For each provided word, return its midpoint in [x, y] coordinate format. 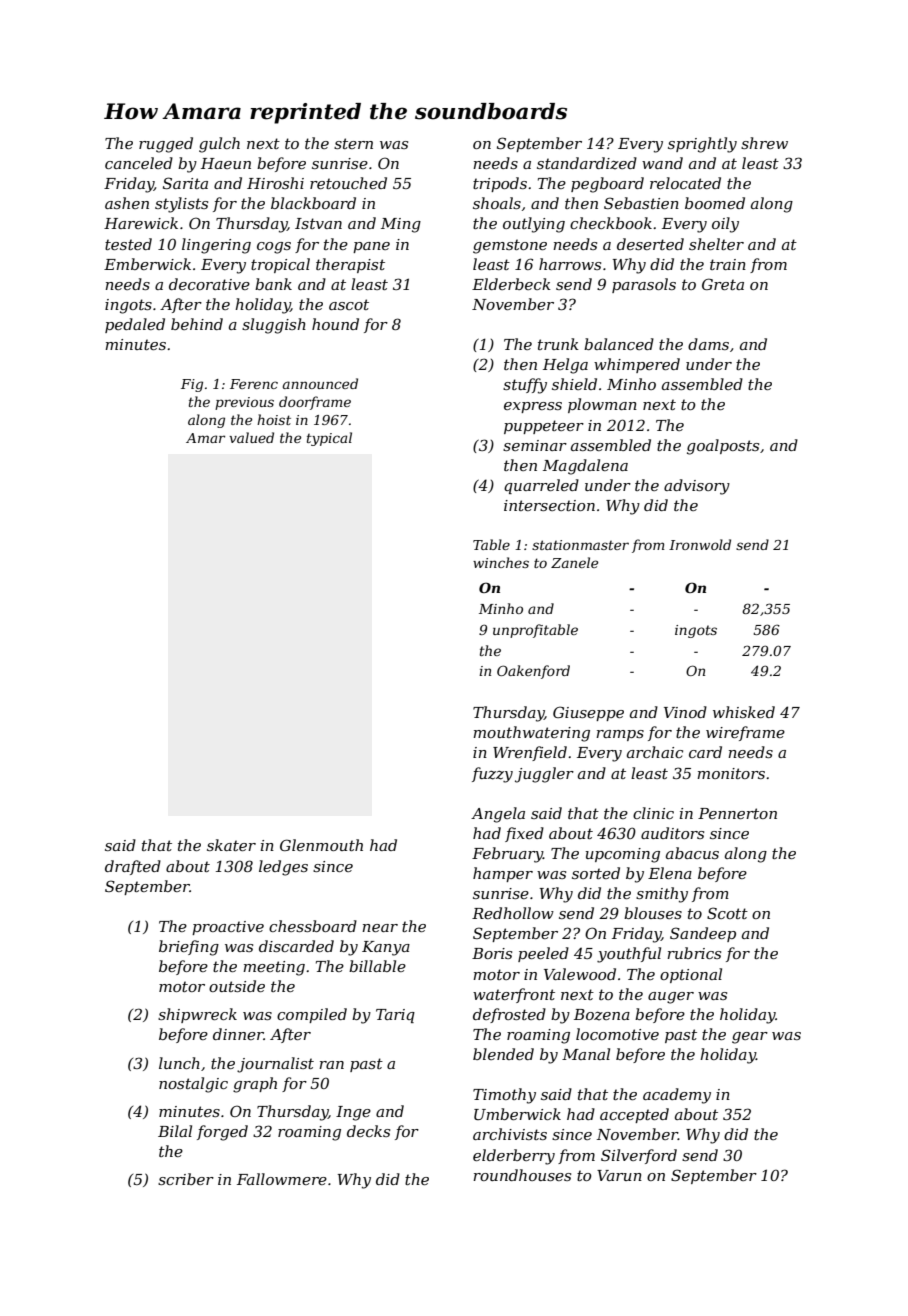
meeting [274, 968]
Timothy [504, 1096]
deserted [650, 244]
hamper [503, 874]
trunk [558, 344]
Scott [727, 913]
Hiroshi [275, 183]
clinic [653, 813]
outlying [534, 225]
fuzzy [492, 775]
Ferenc [254, 384]
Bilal [175, 1131]
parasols [644, 285]
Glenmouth [321, 845]
